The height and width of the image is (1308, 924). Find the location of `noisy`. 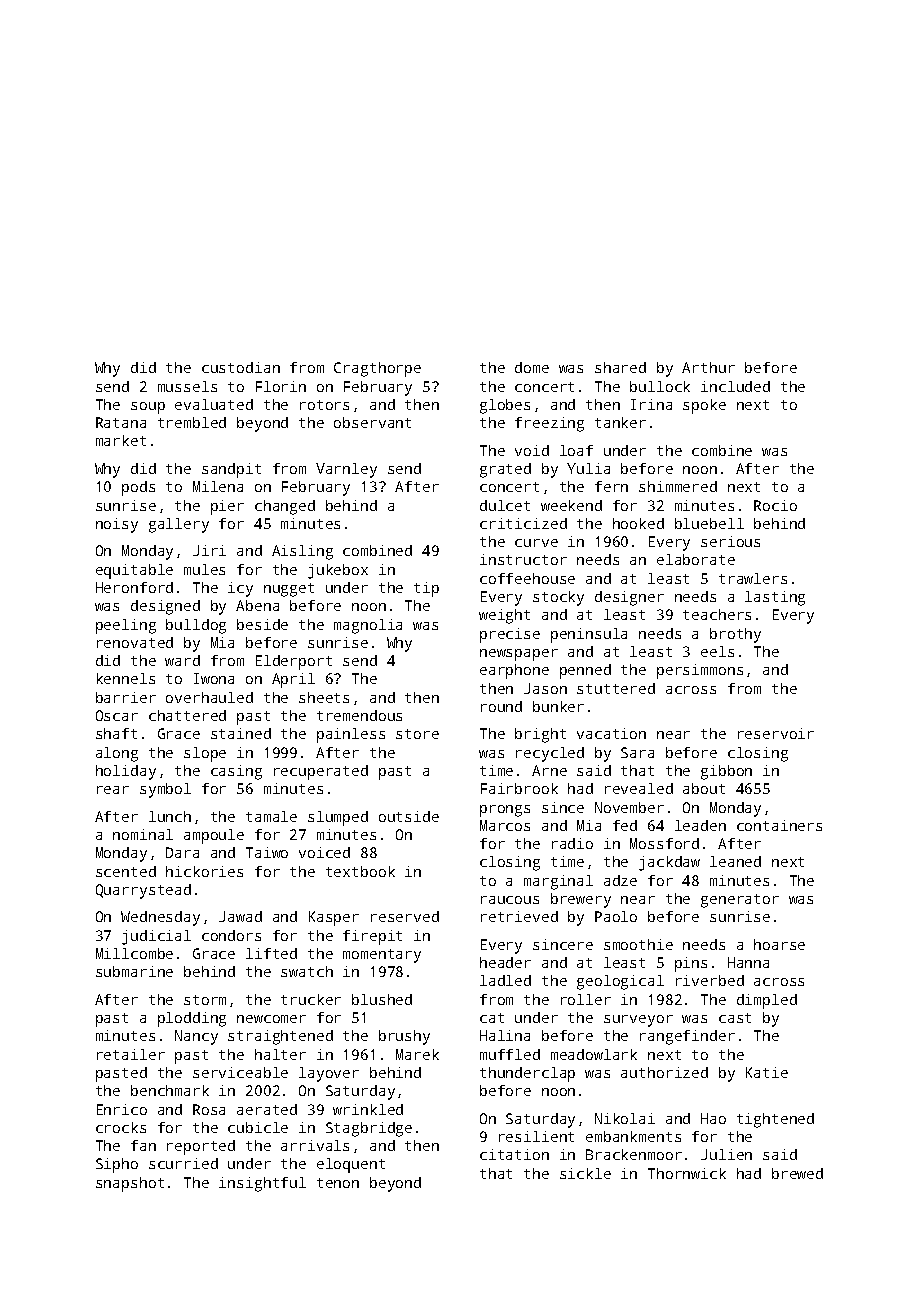

noisy is located at coordinates (117, 525).
